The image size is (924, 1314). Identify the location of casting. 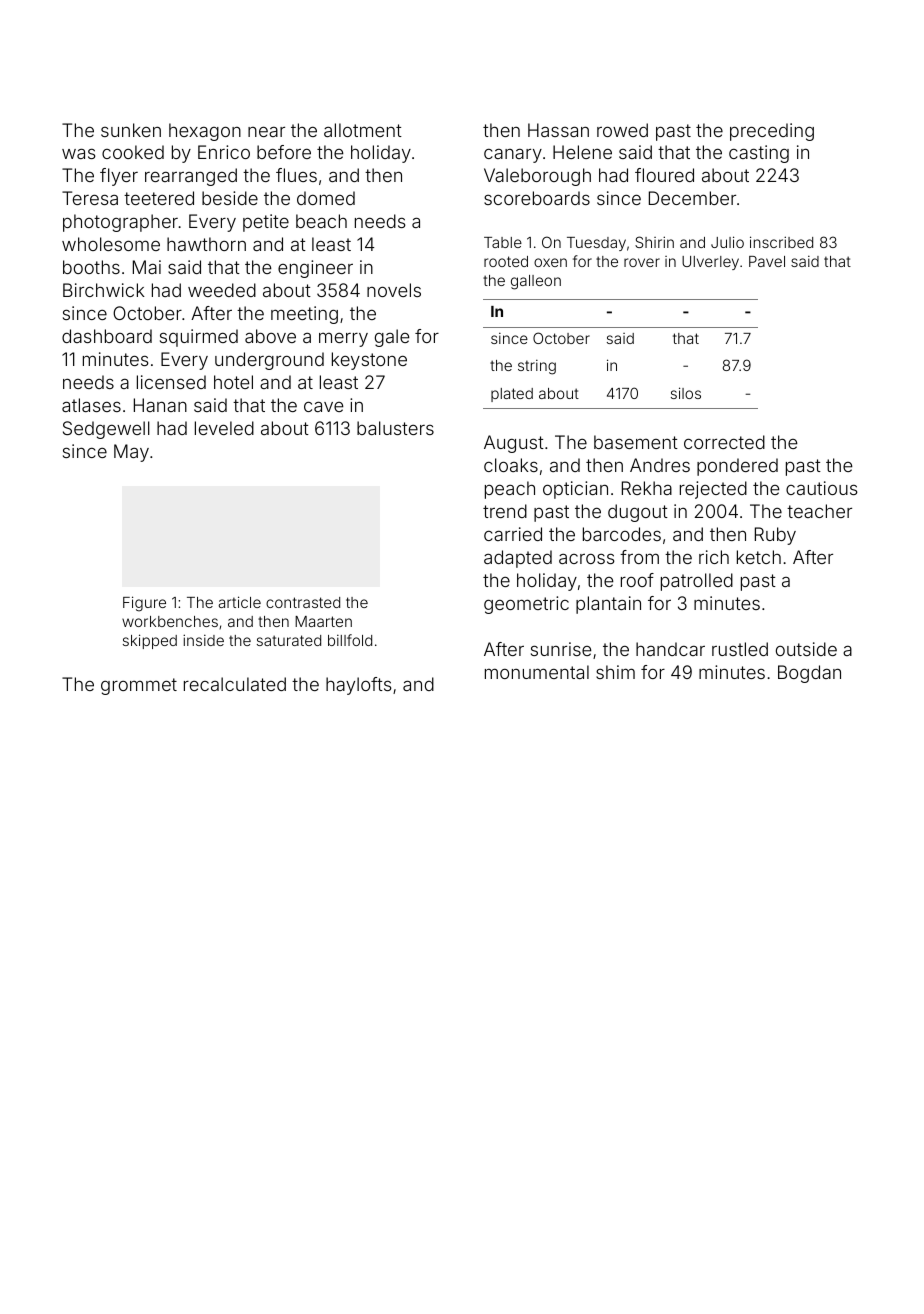
(759, 154).
